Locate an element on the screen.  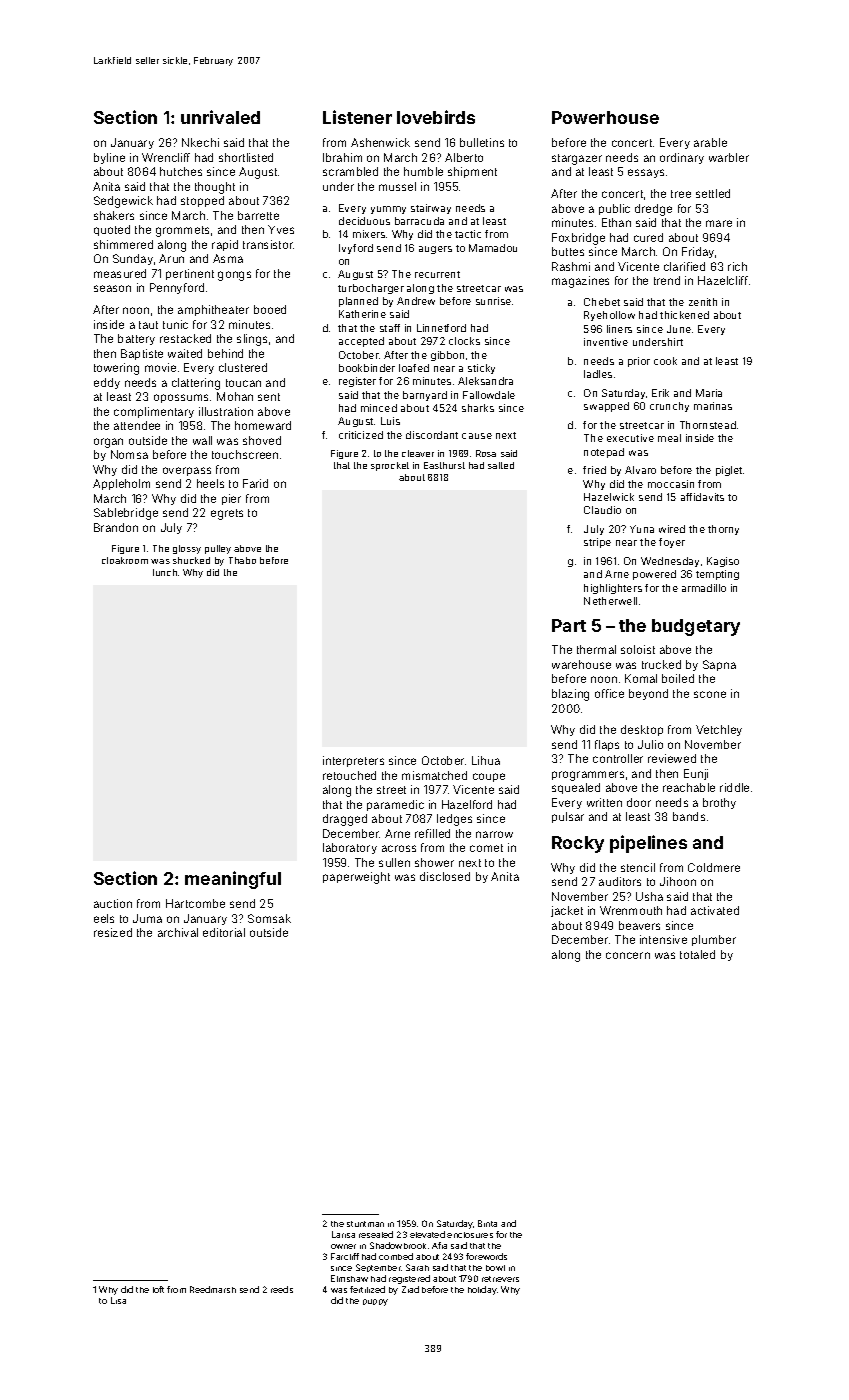
Sedgewick is located at coordinates (123, 202).
